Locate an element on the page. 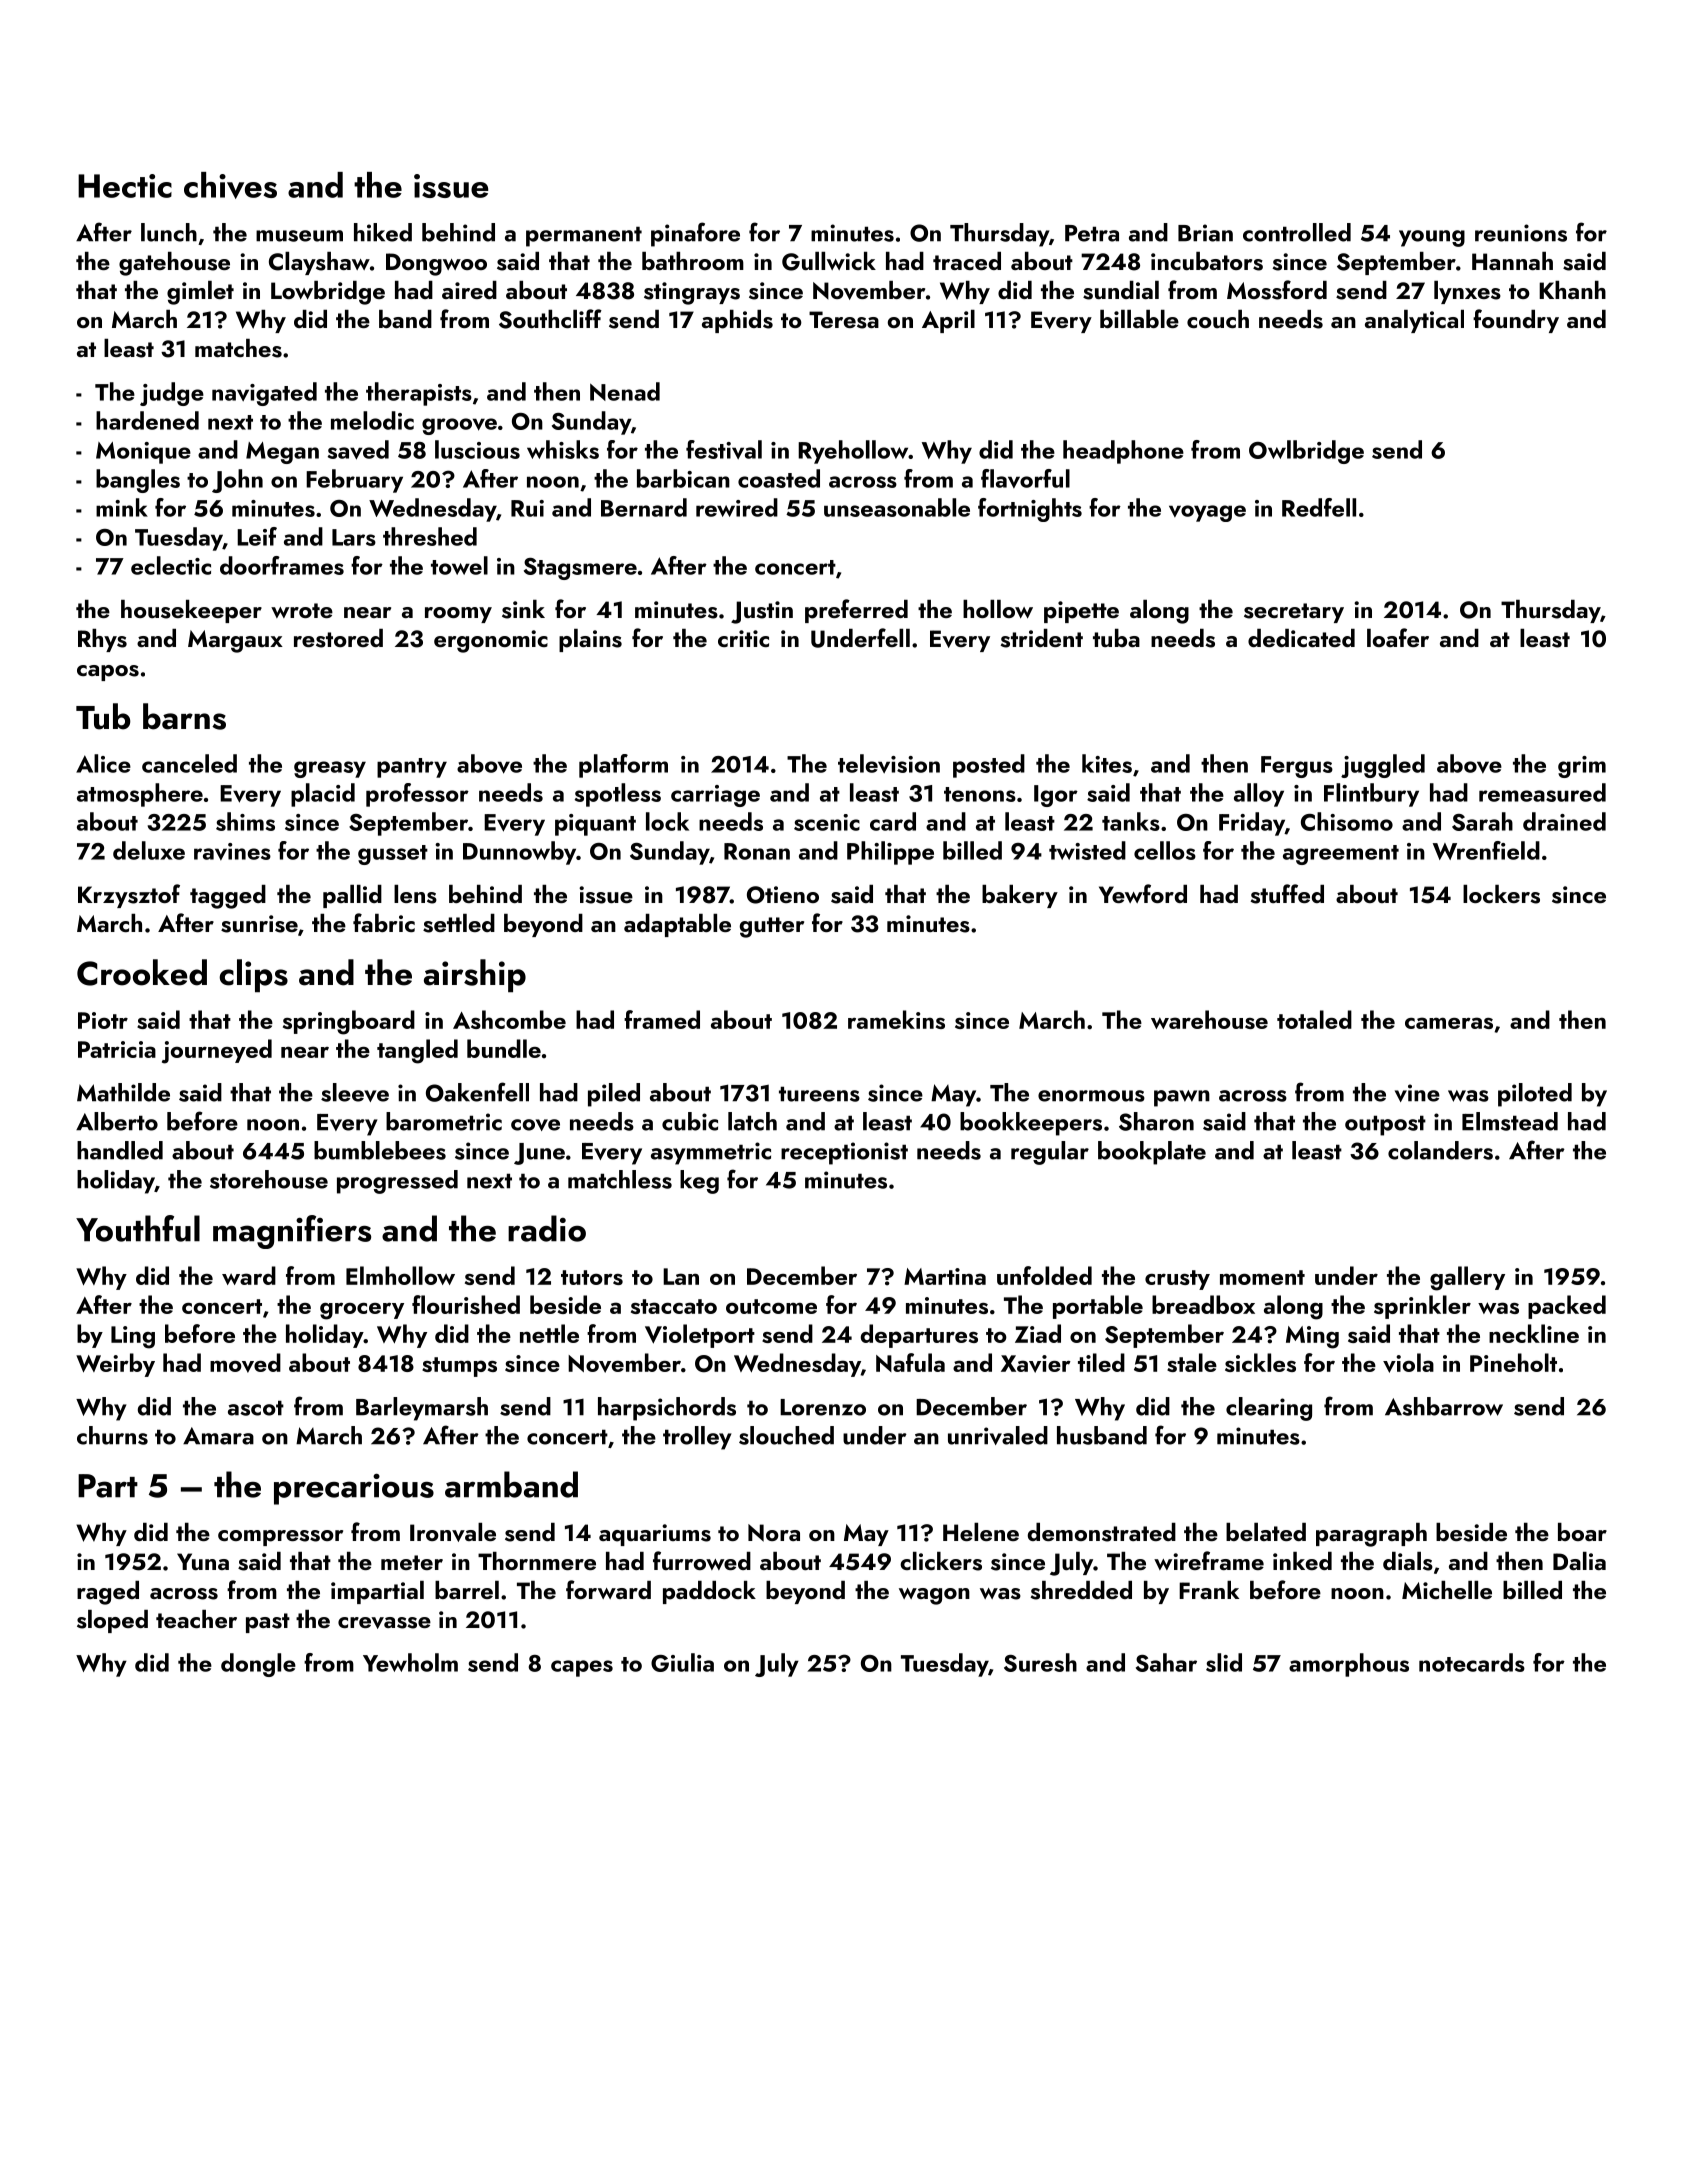 The height and width of the document is (2178, 1683). juggled is located at coordinates (1383, 766).
